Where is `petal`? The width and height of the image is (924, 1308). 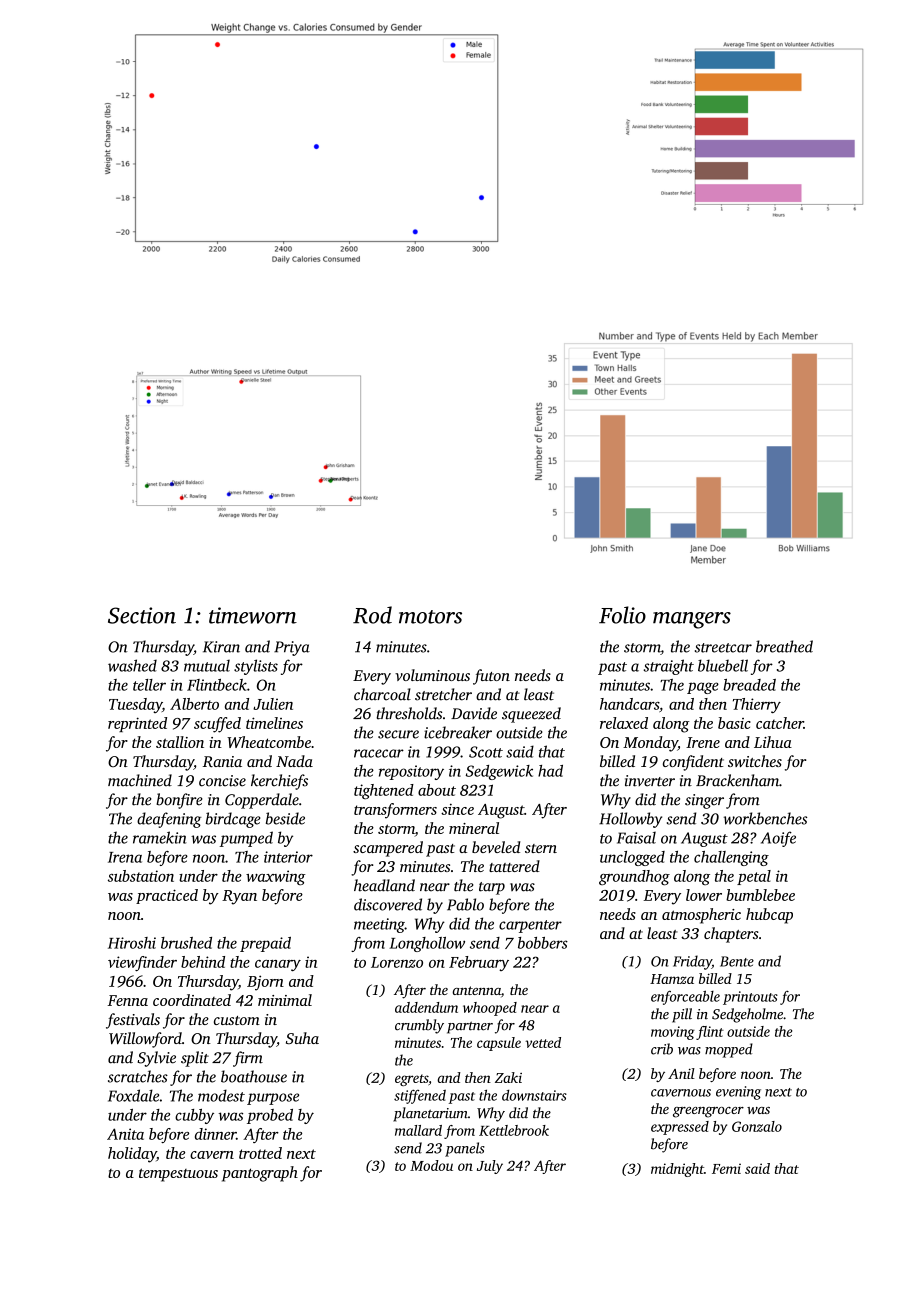
petal is located at coordinates (754, 877).
